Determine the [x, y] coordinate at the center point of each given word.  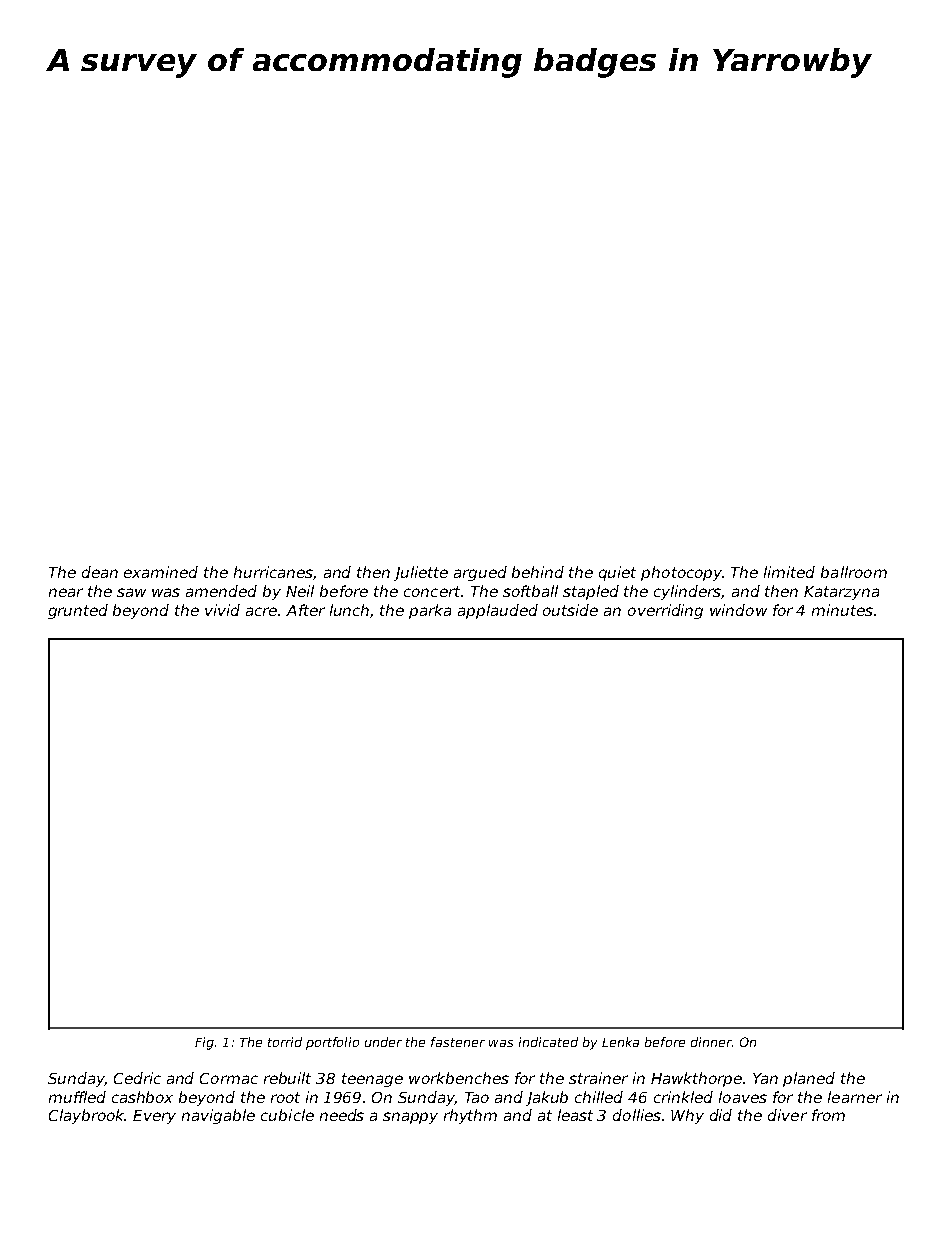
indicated [548, 1042]
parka [430, 611]
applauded [498, 611]
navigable [218, 1116]
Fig [204, 1043]
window [738, 610]
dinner [711, 1042]
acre [261, 611]
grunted [78, 611]
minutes [842, 610]
